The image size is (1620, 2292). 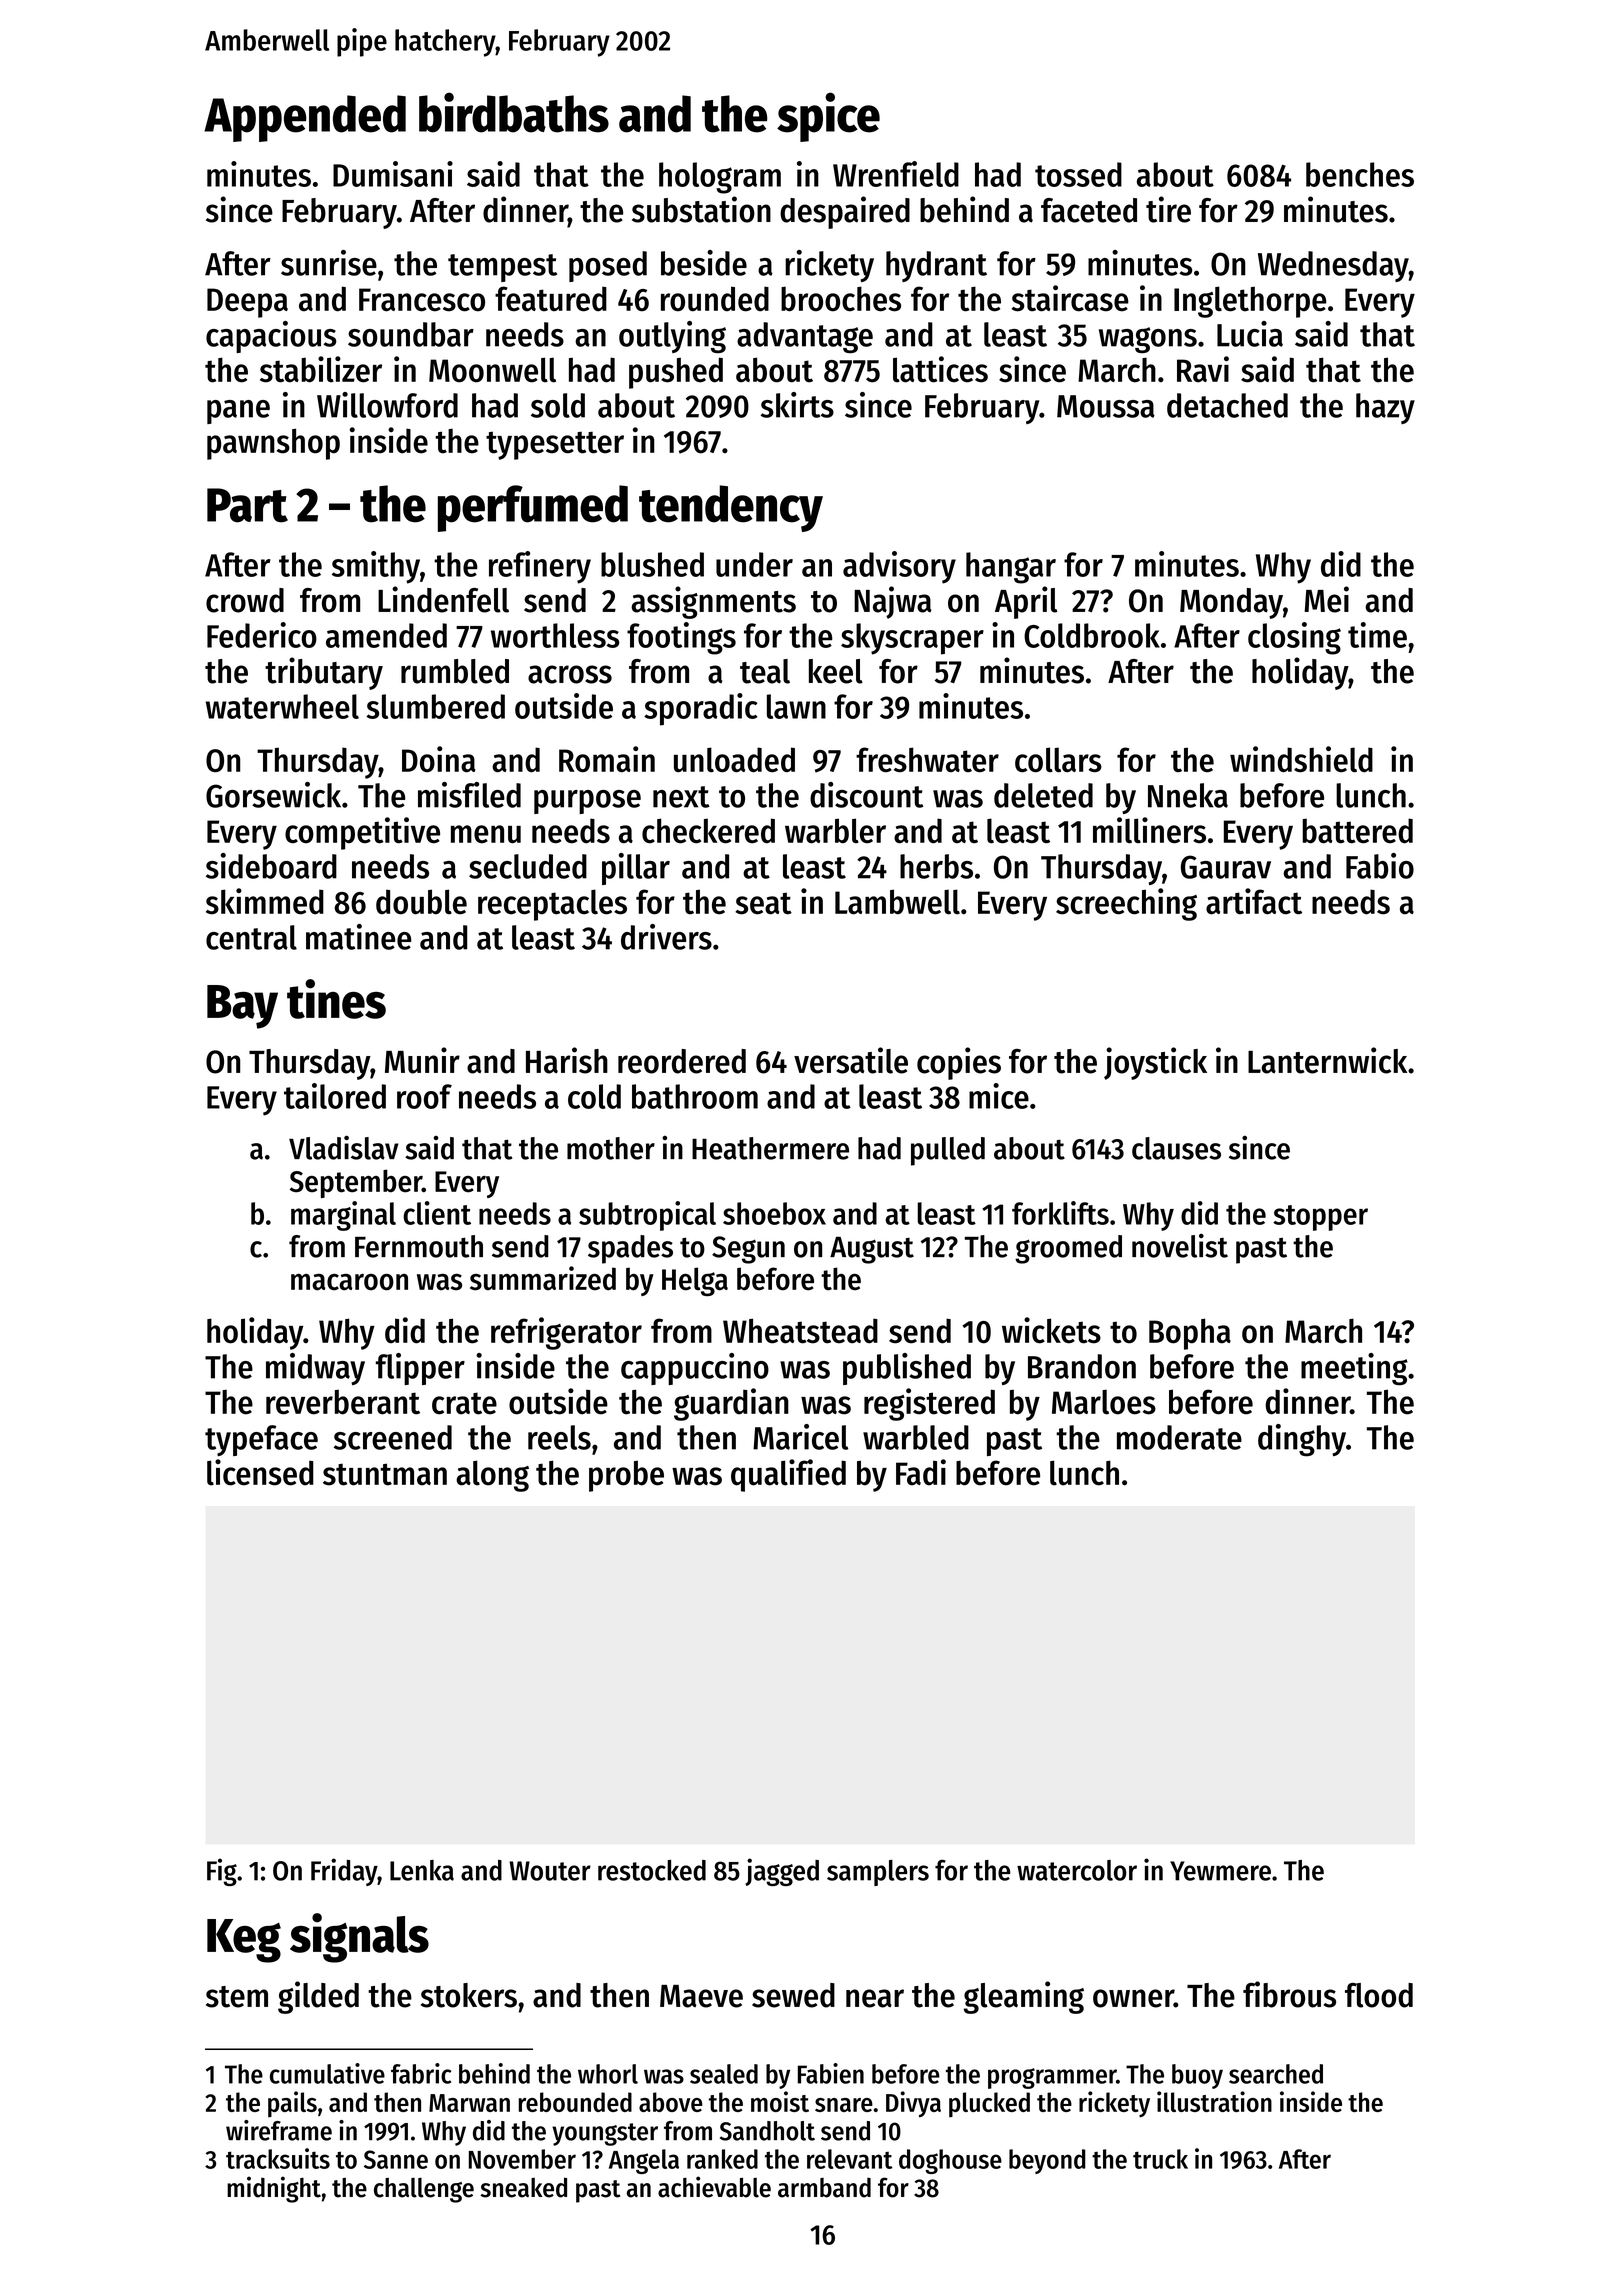 What do you see at coordinates (260, 1472) in the screenshot?
I see `licensed` at bounding box center [260, 1472].
